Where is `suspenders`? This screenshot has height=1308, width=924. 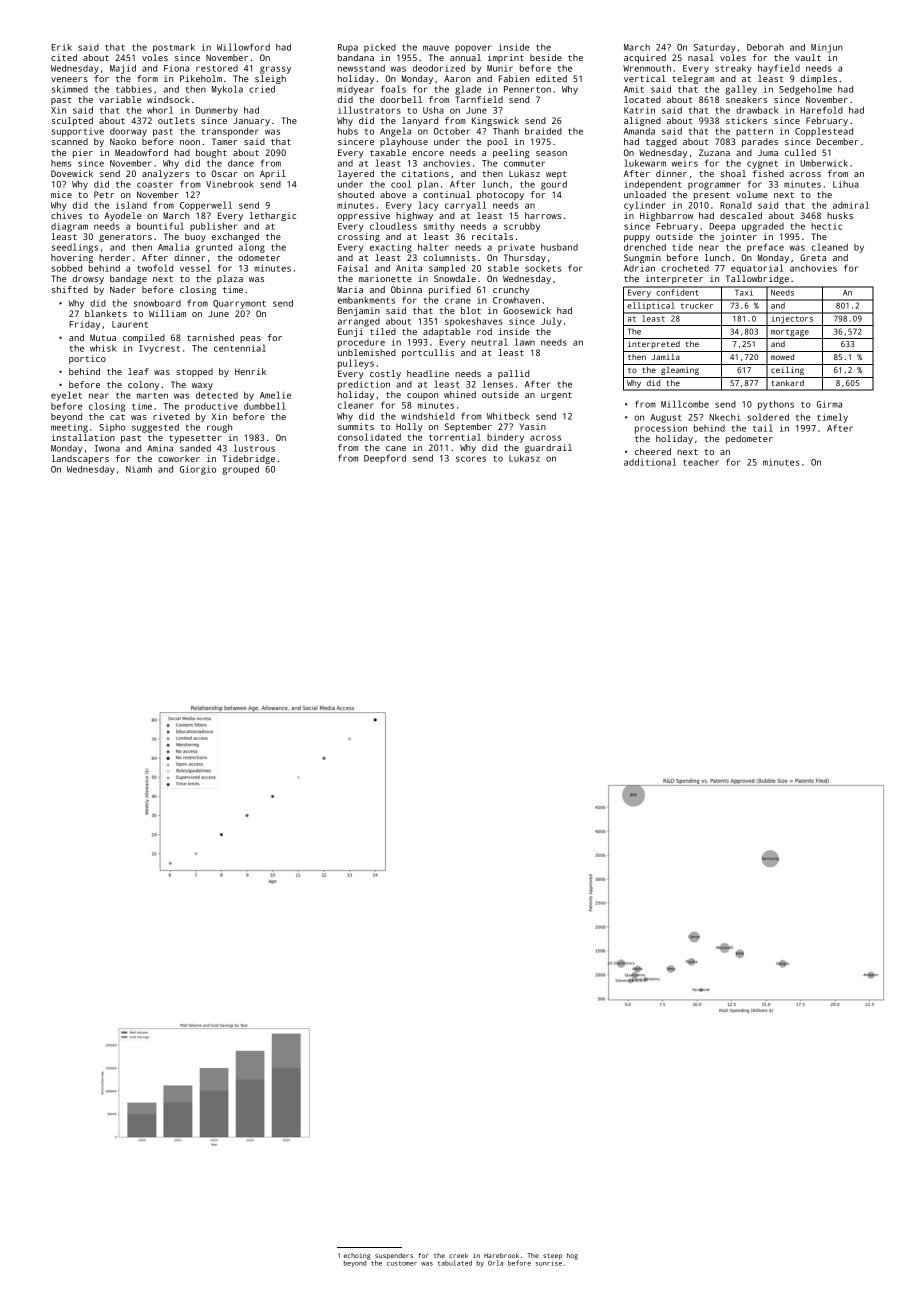 suspenders is located at coordinates (394, 1256).
